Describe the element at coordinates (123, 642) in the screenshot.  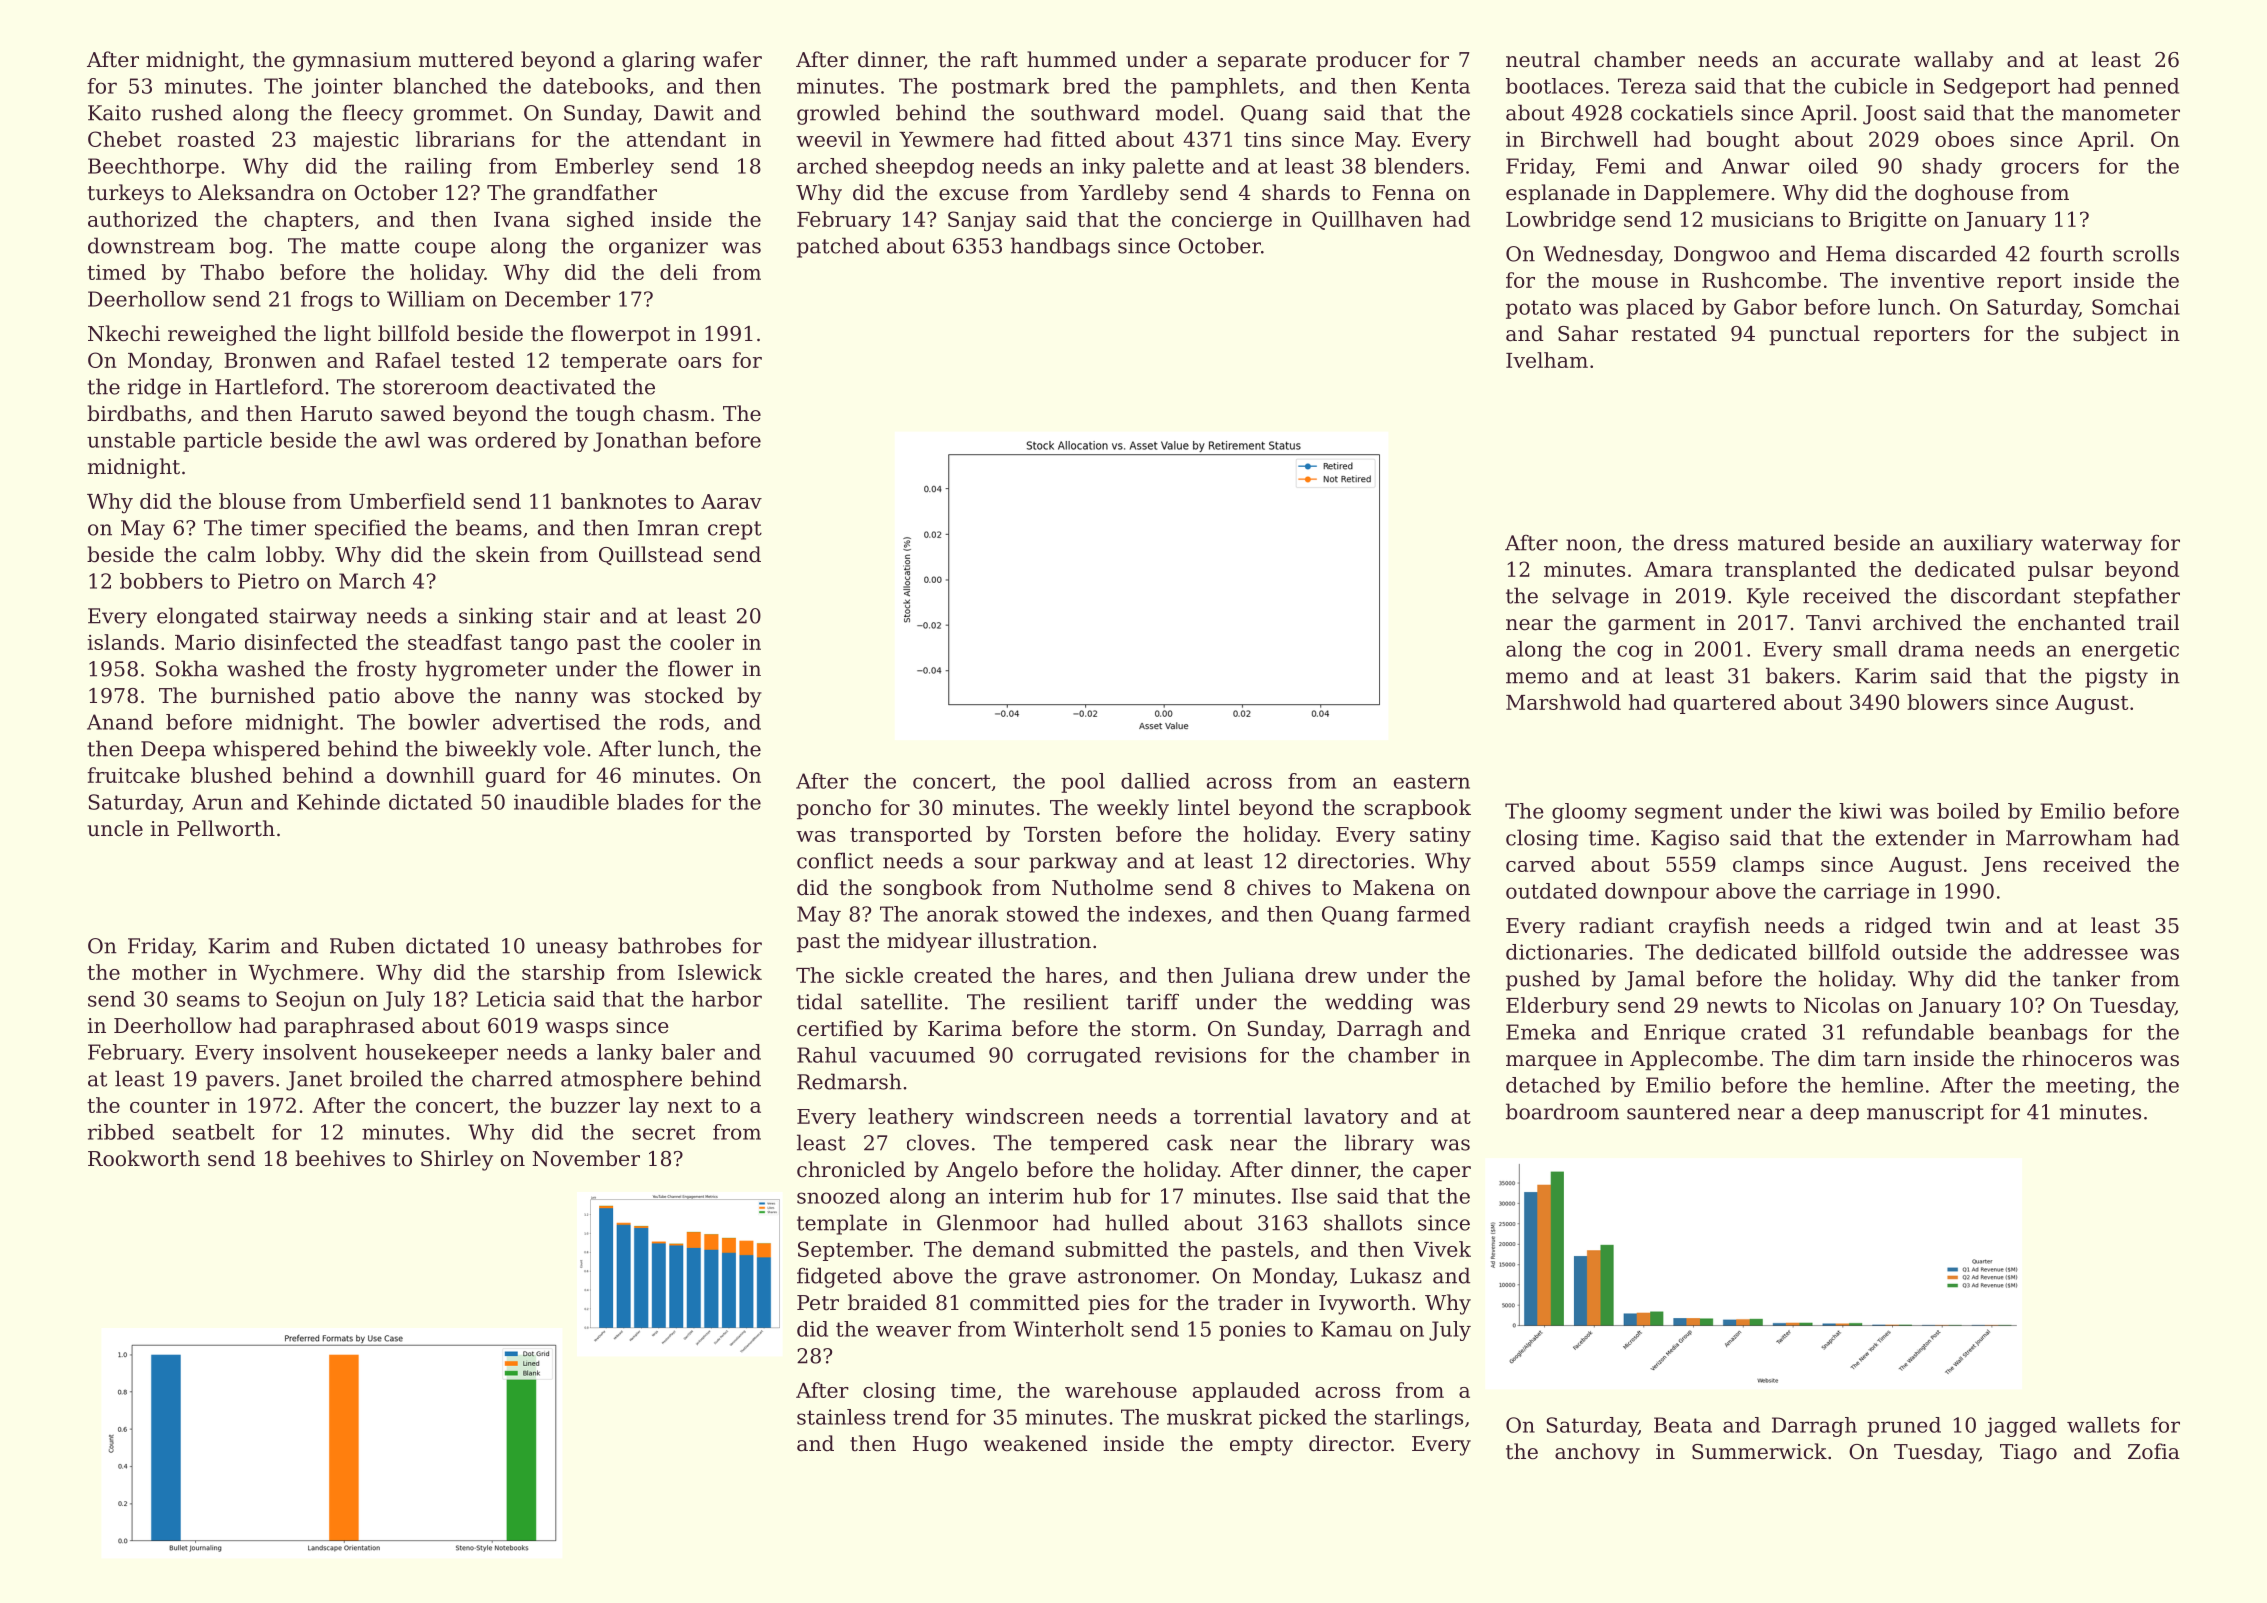
I see `islands` at that location.
